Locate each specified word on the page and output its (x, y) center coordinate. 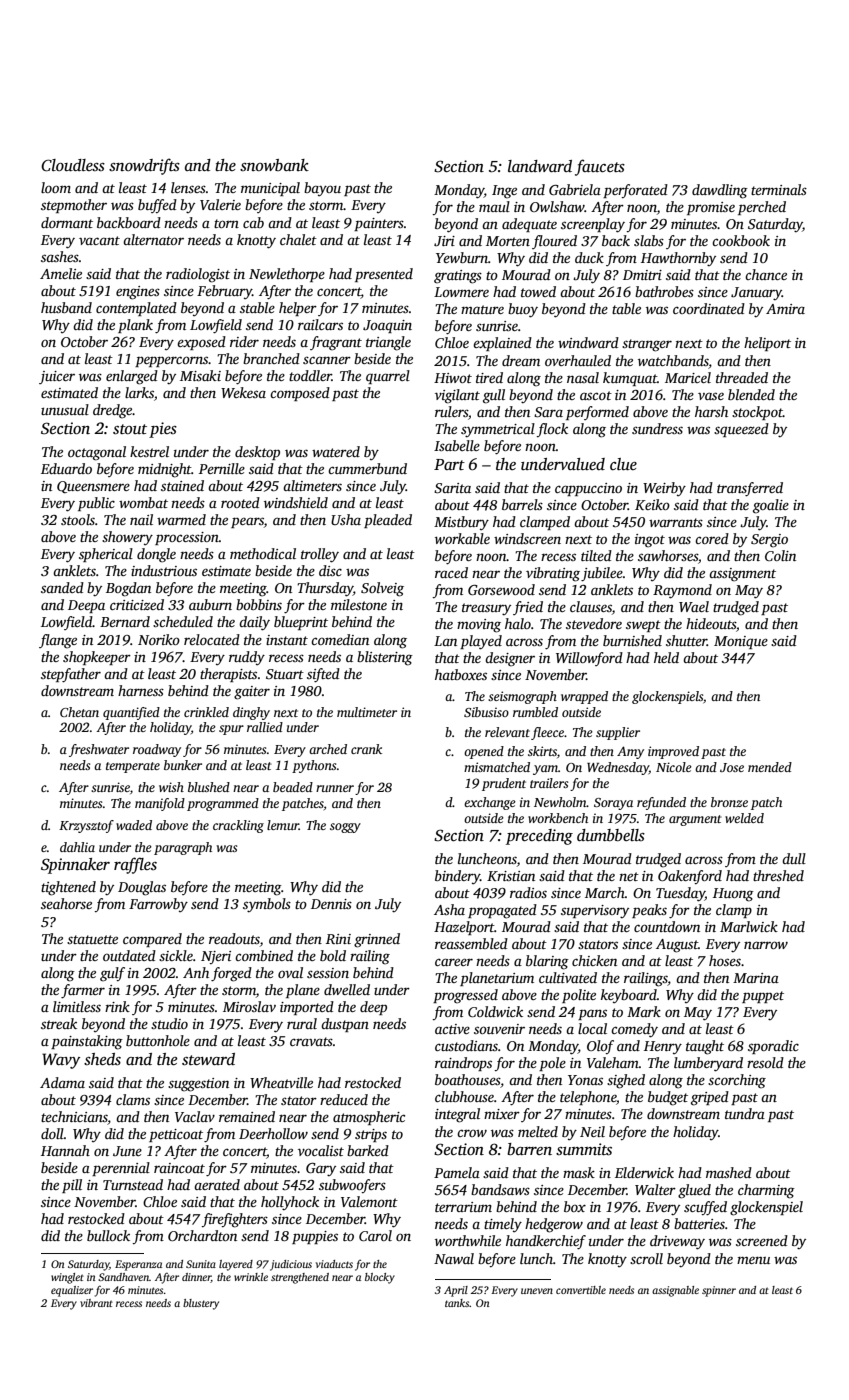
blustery (201, 1304)
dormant (67, 222)
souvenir (499, 1029)
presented (384, 275)
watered (336, 451)
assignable (675, 1291)
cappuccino (588, 489)
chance (766, 274)
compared (152, 940)
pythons (314, 766)
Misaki (200, 375)
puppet (763, 997)
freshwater (99, 750)
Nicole (674, 767)
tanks (457, 1303)
